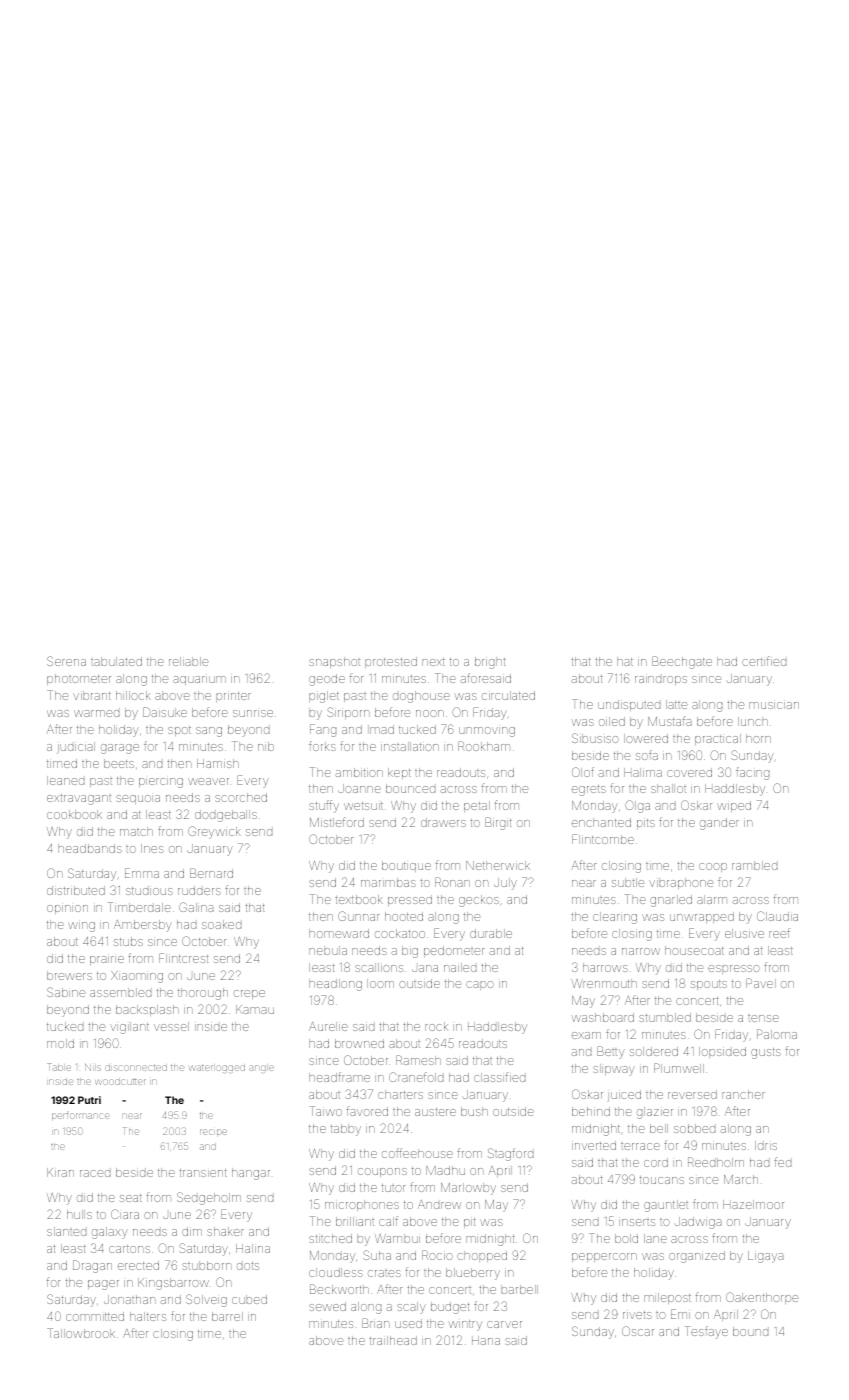  Describe the element at coordinates (754, 865) in the screenshot. I see `rambled` at that location.
